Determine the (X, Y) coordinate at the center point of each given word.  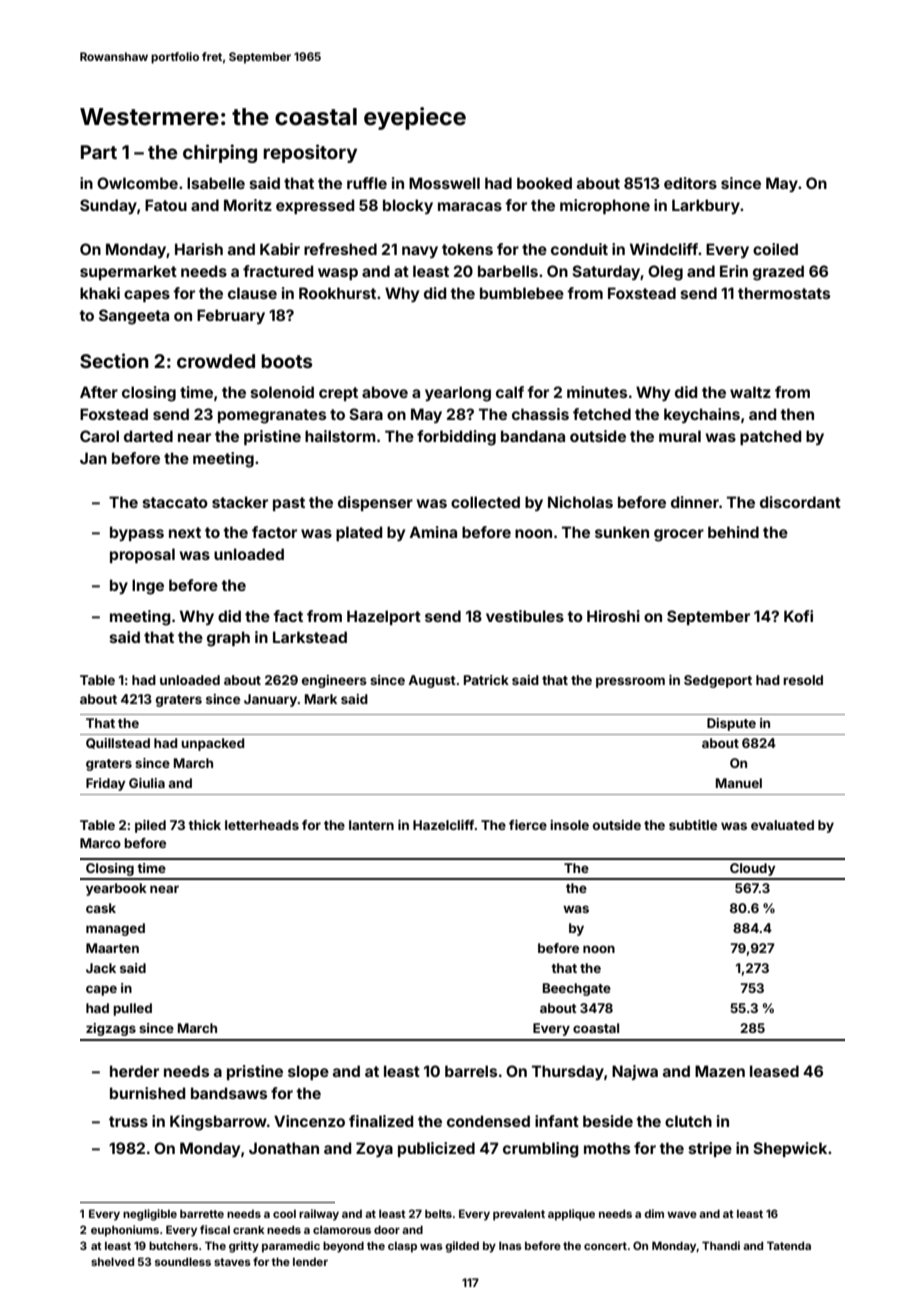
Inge (148, 587)
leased (774, 1071)
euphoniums (125, 1231)
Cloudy (752, 869)
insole (569, 825)
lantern (371, 825)
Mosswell (444, 183)
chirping (220, 153)
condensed (488, 1121)
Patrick (486, 680)
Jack (101, 968)
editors (690, 183)
